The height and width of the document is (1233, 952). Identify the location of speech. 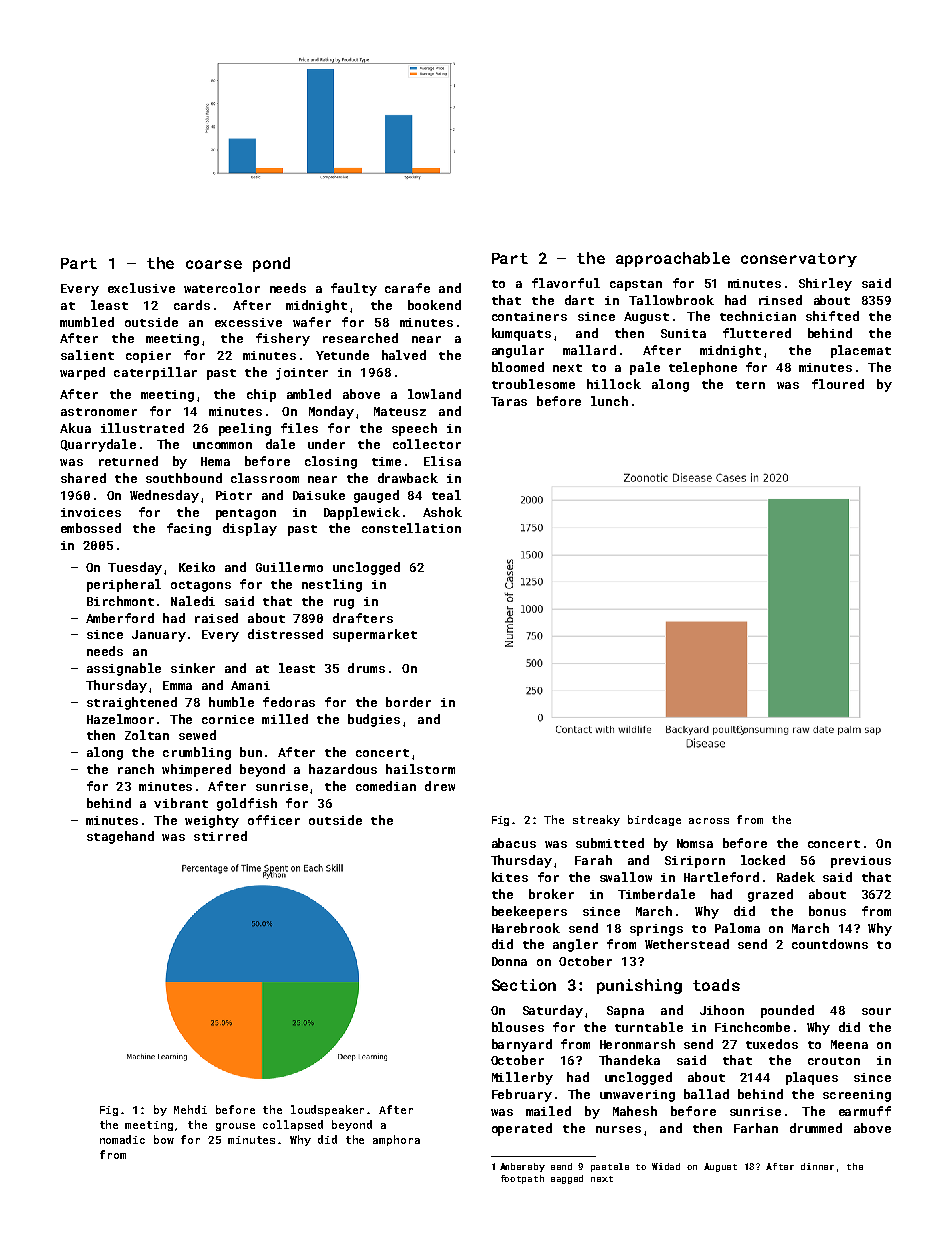
(414, 429).
